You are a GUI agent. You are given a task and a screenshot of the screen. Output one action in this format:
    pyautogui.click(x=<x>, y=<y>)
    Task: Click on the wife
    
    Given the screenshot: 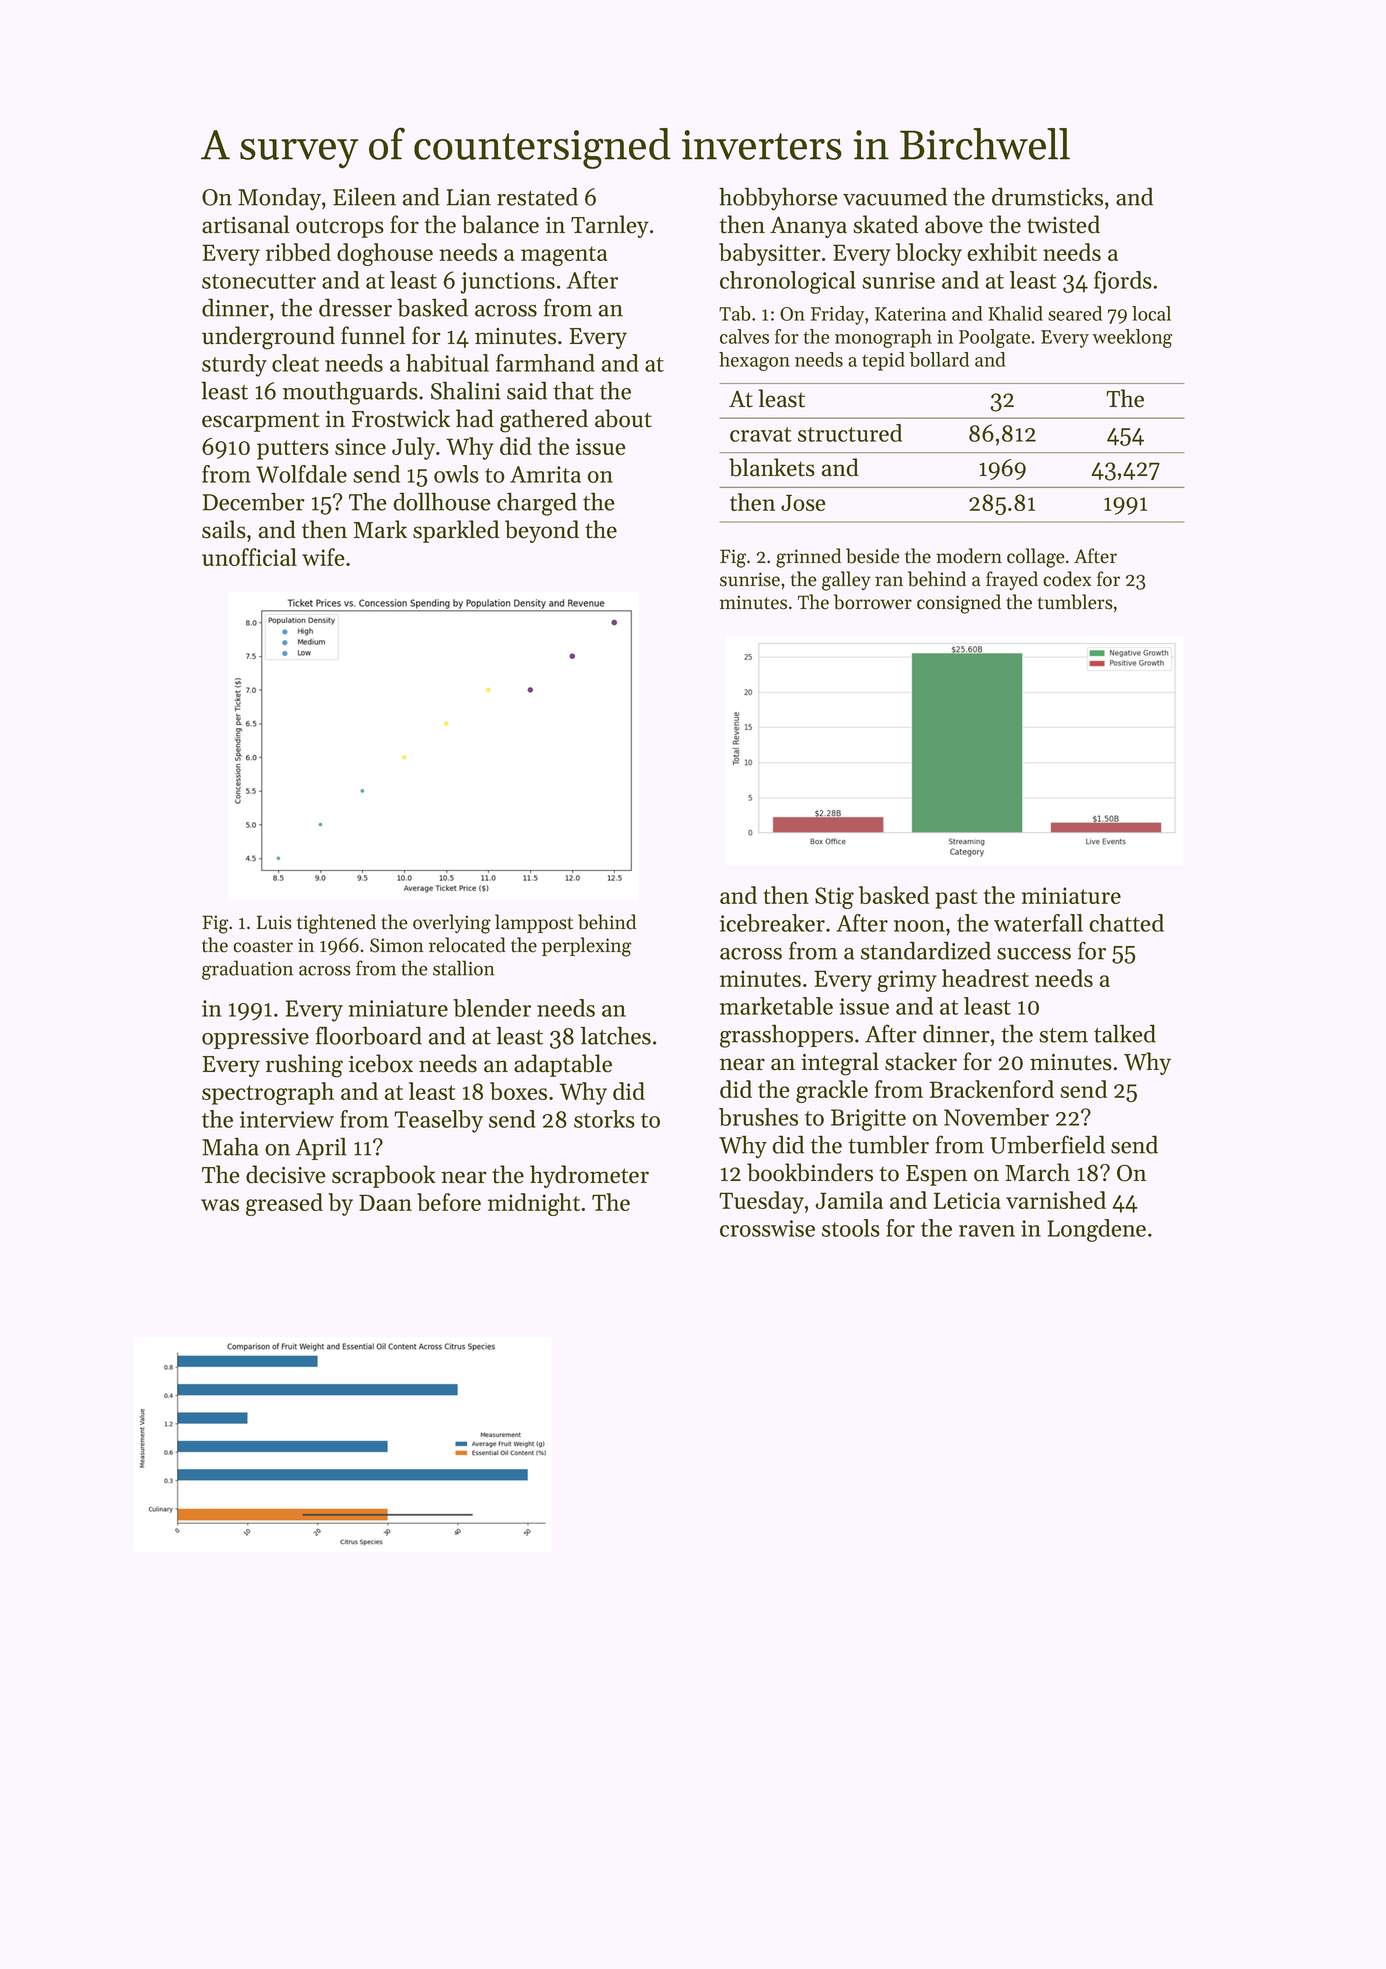 What is the action you would take?
    pyautogui.click(x=323, y=557)
